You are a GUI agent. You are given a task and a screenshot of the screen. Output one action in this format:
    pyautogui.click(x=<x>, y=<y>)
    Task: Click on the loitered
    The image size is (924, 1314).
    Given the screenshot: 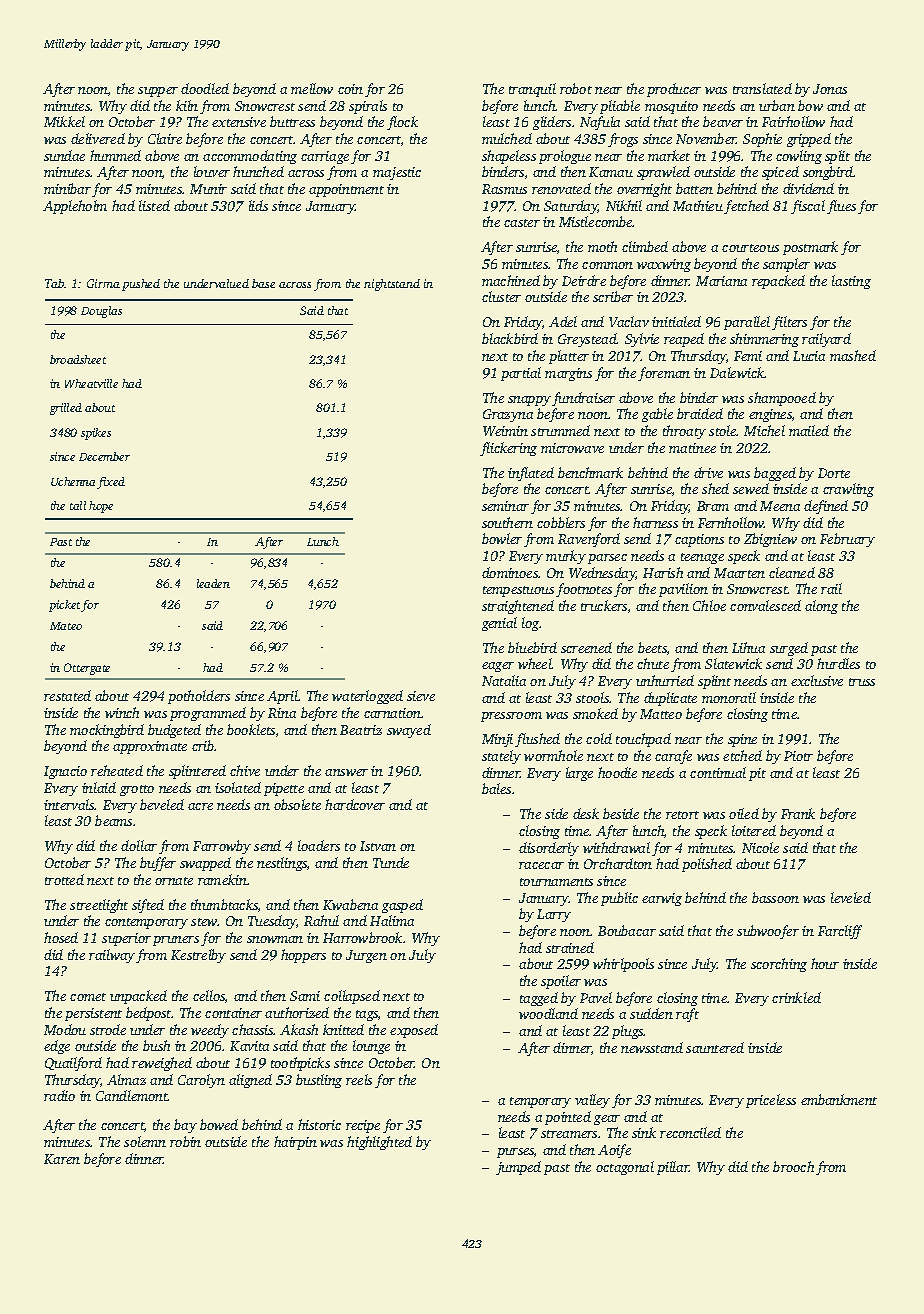 What is the action you would take?
    pyautogui.click(x=754, y=830)
